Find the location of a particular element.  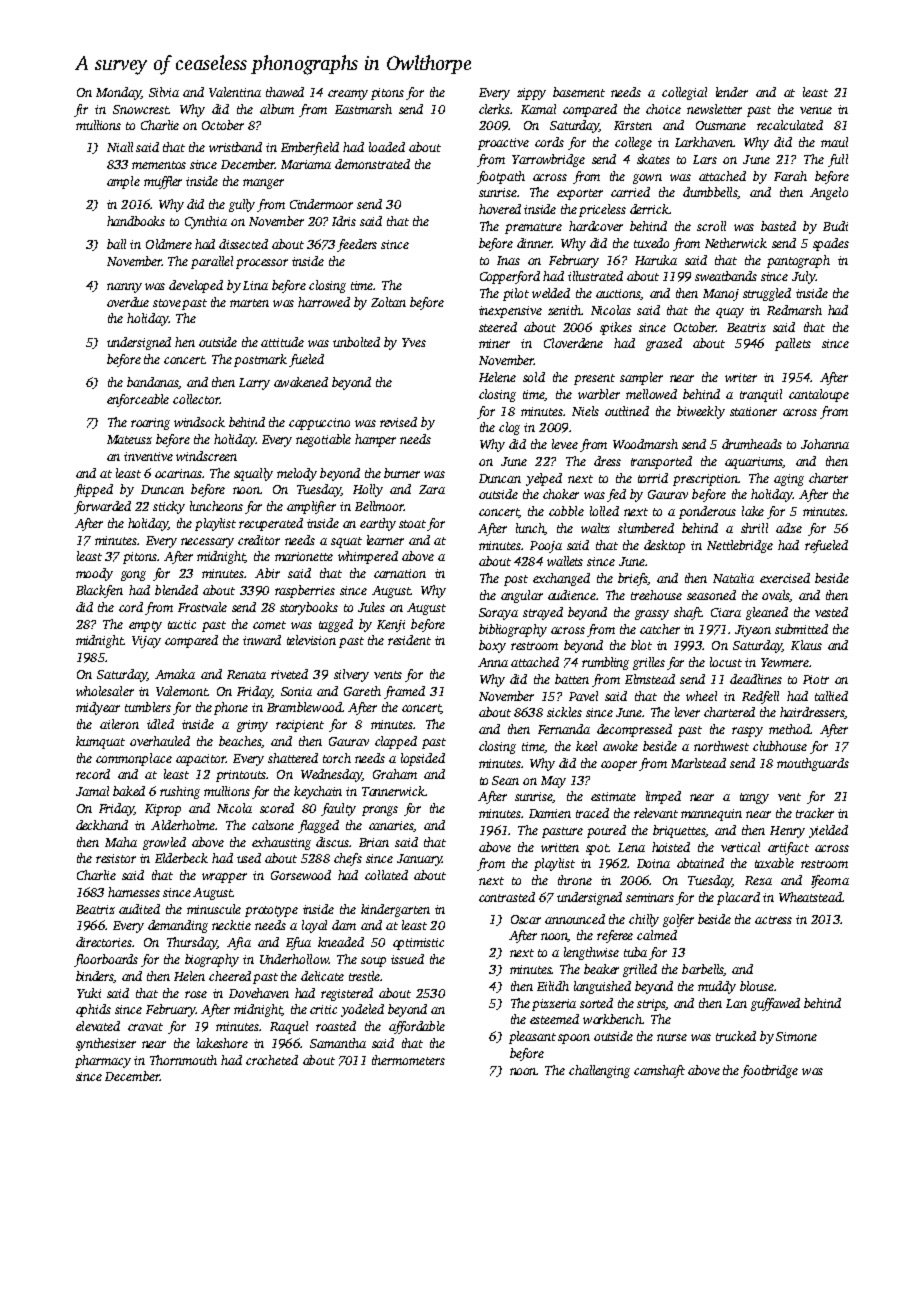

muffler is located at coordinates (163, 182).
